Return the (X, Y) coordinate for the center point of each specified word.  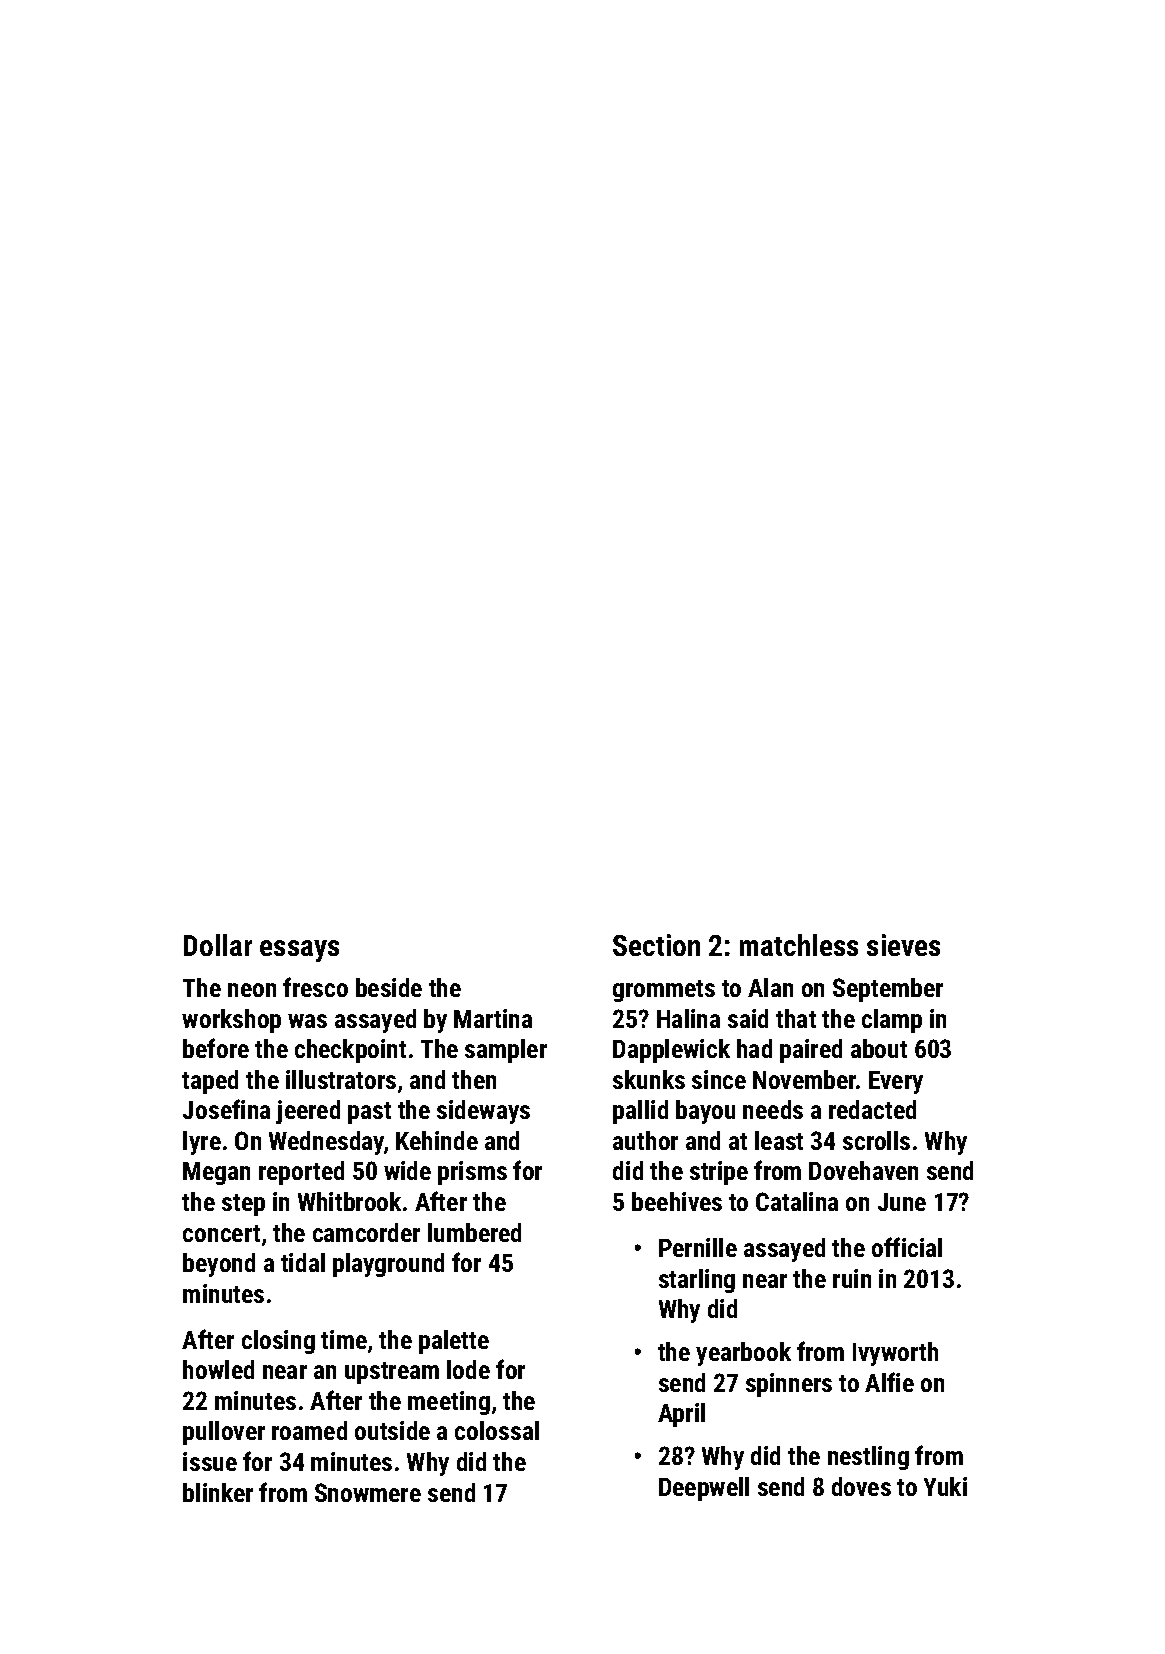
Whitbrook (349, 1201)
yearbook (743, 1354)
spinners (789, 1385)
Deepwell (704, 1489)
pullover (224, 1433)
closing (278, 1342)
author (645, 1140)
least (779, 1140)
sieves (903, 945)
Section (656, 945)
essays (299, 951)
